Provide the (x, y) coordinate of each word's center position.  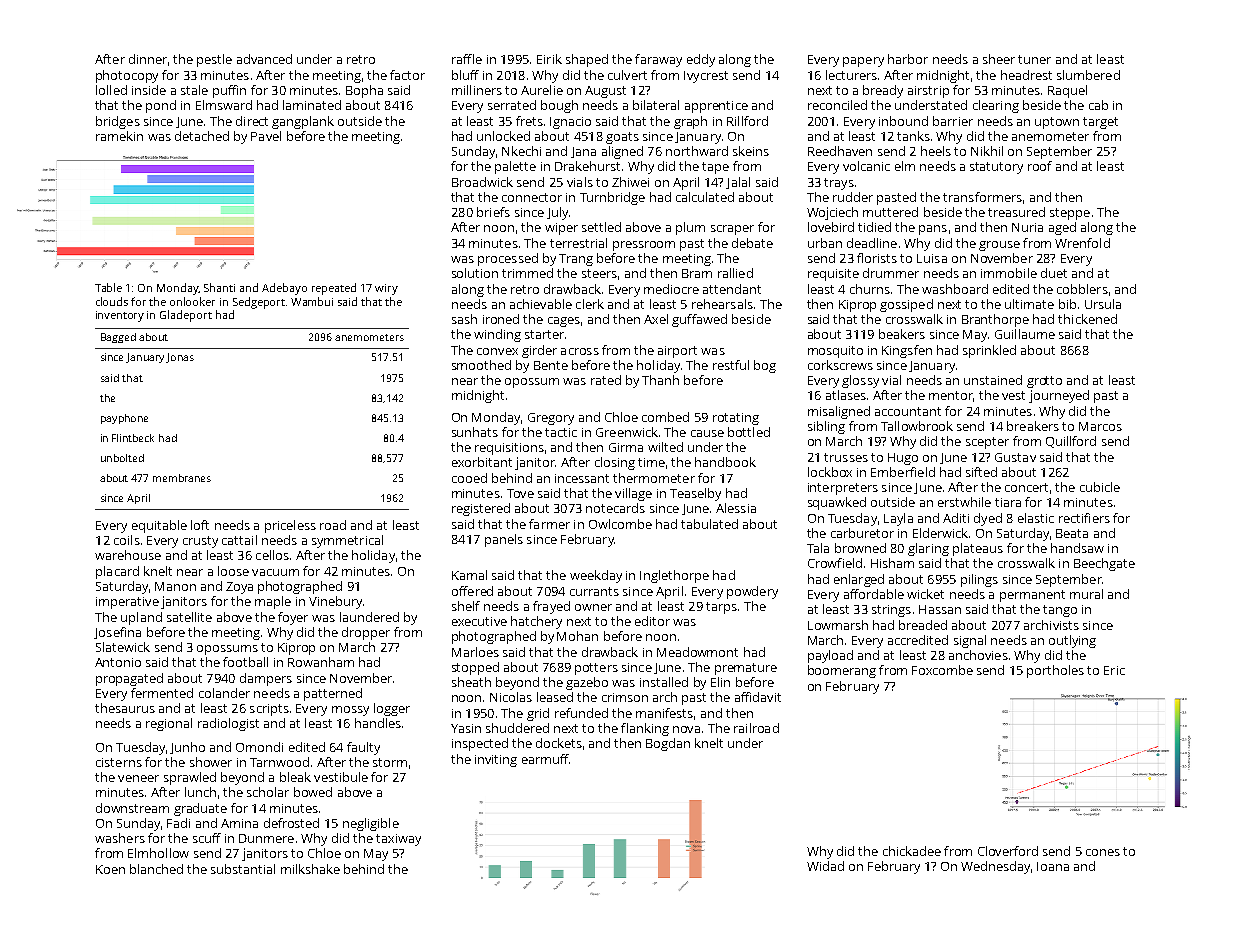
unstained (993, 380)
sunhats (475, 432)
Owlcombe (620, 524)
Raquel (1067, 91)
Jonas (180, 358)
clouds (112, 301)
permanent (1032, 596)
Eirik (549, 59)
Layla (898, 519)
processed (508, 259)
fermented (162, 693)
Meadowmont (697, 652)
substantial (243, 869)
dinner (148, 59)
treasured (1016, 212)
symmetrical (347, 541)
